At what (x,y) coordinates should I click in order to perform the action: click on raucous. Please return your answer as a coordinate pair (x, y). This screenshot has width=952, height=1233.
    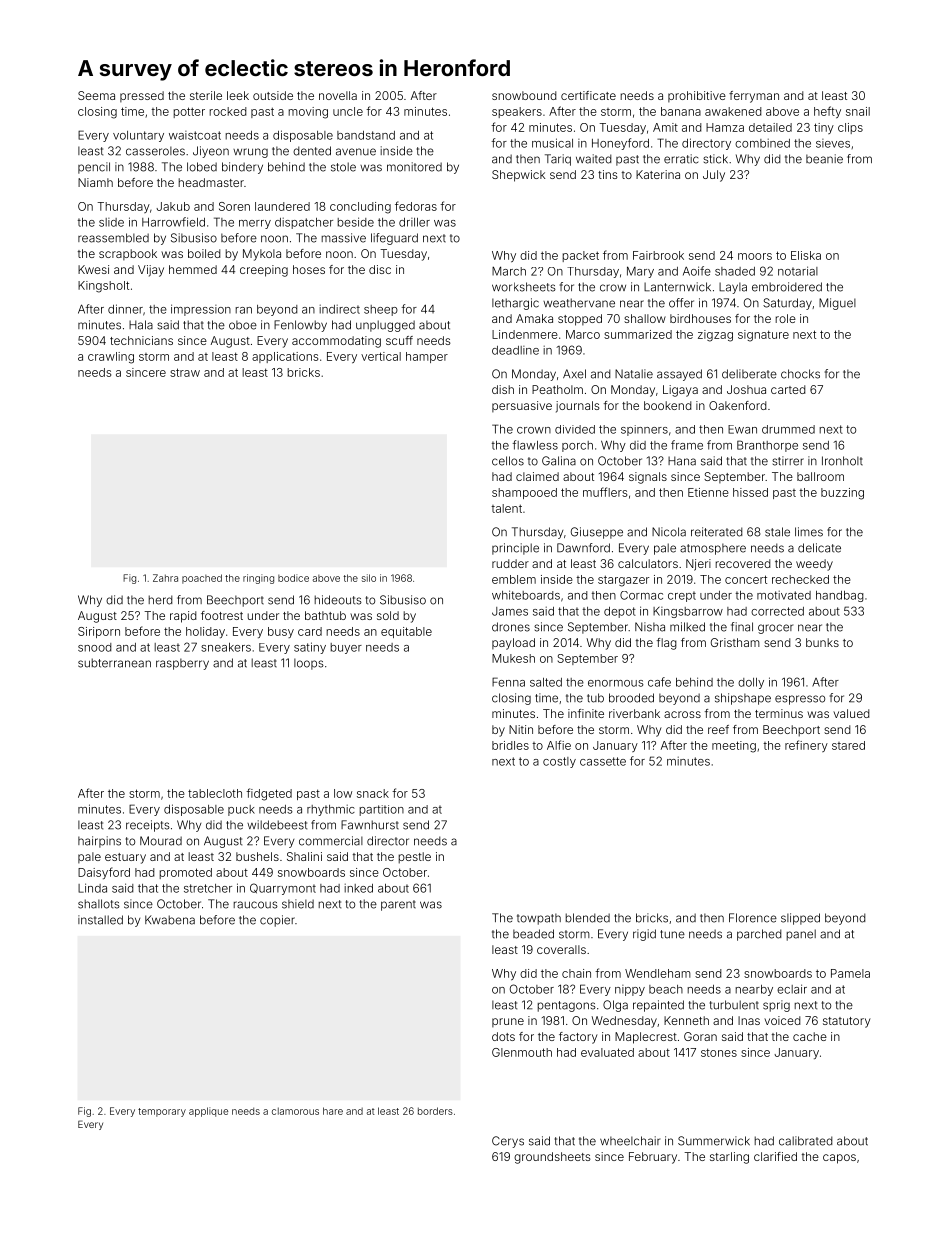
    Looking at the image, I should click on (255, 905).
